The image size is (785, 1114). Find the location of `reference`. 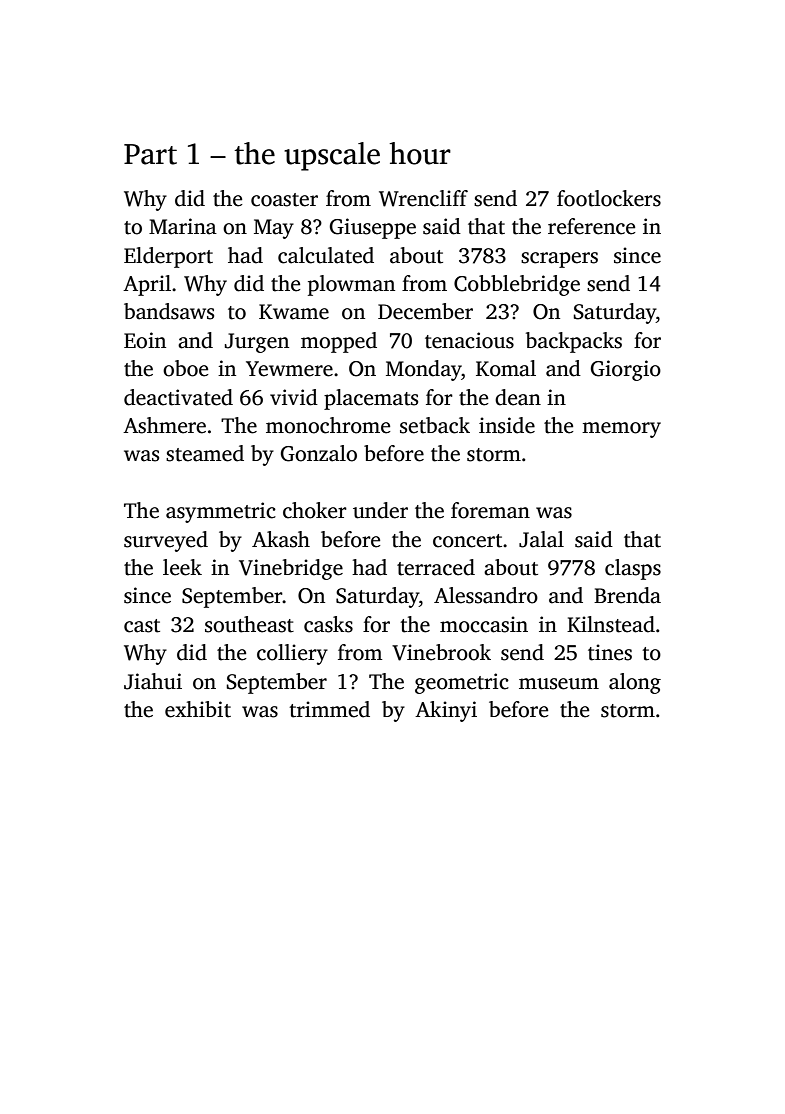

reference is located at coordinates (591, 226).
